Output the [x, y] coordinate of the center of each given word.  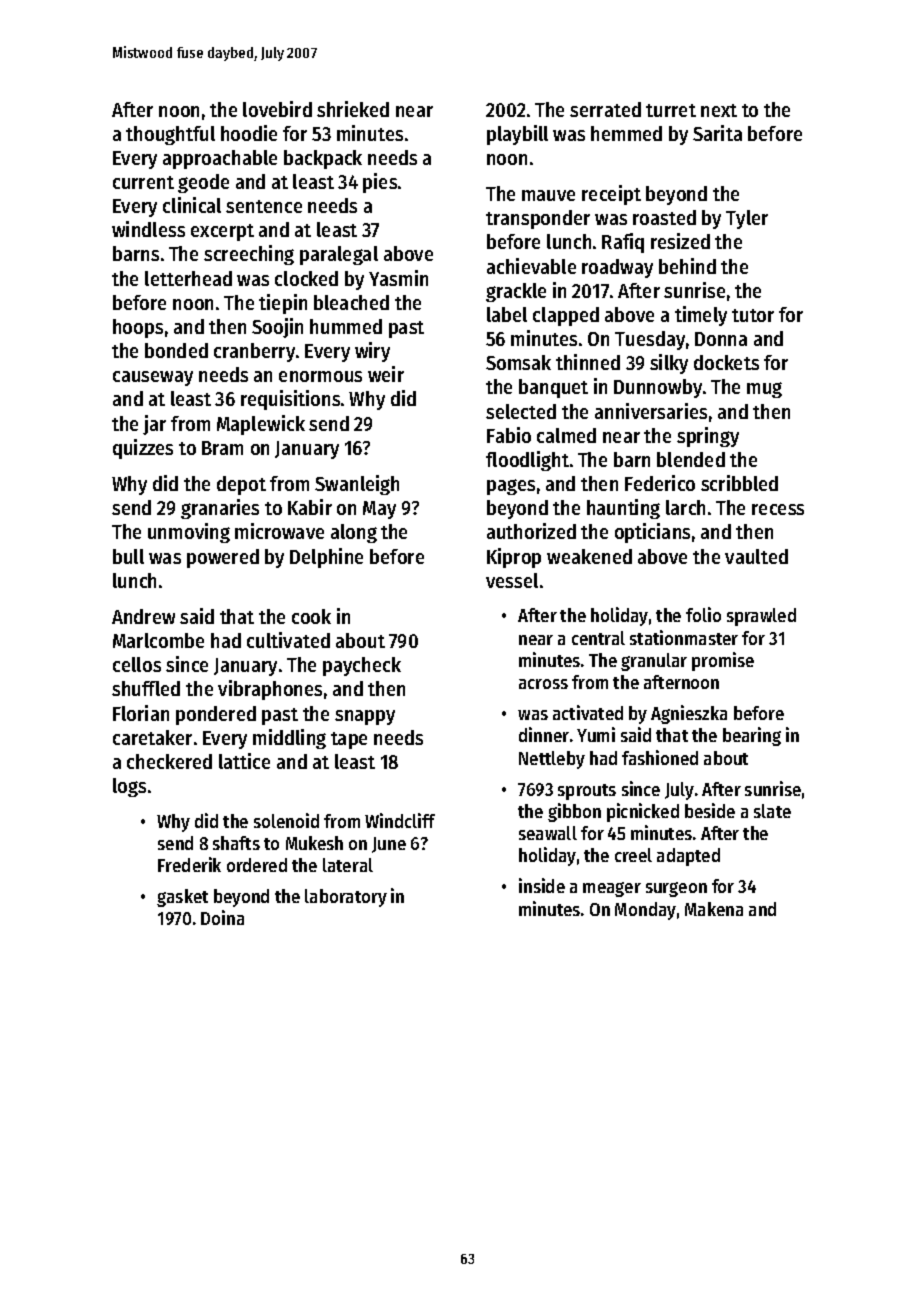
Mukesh [314, 843]
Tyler [747, 219]
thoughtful [170, 135]
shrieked [353, 109]
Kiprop [514, 558]
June [389, 845]
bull [128, 556]
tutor [753, 315]
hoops [138, 328]
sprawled [761, 617]
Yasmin [398, 278]
